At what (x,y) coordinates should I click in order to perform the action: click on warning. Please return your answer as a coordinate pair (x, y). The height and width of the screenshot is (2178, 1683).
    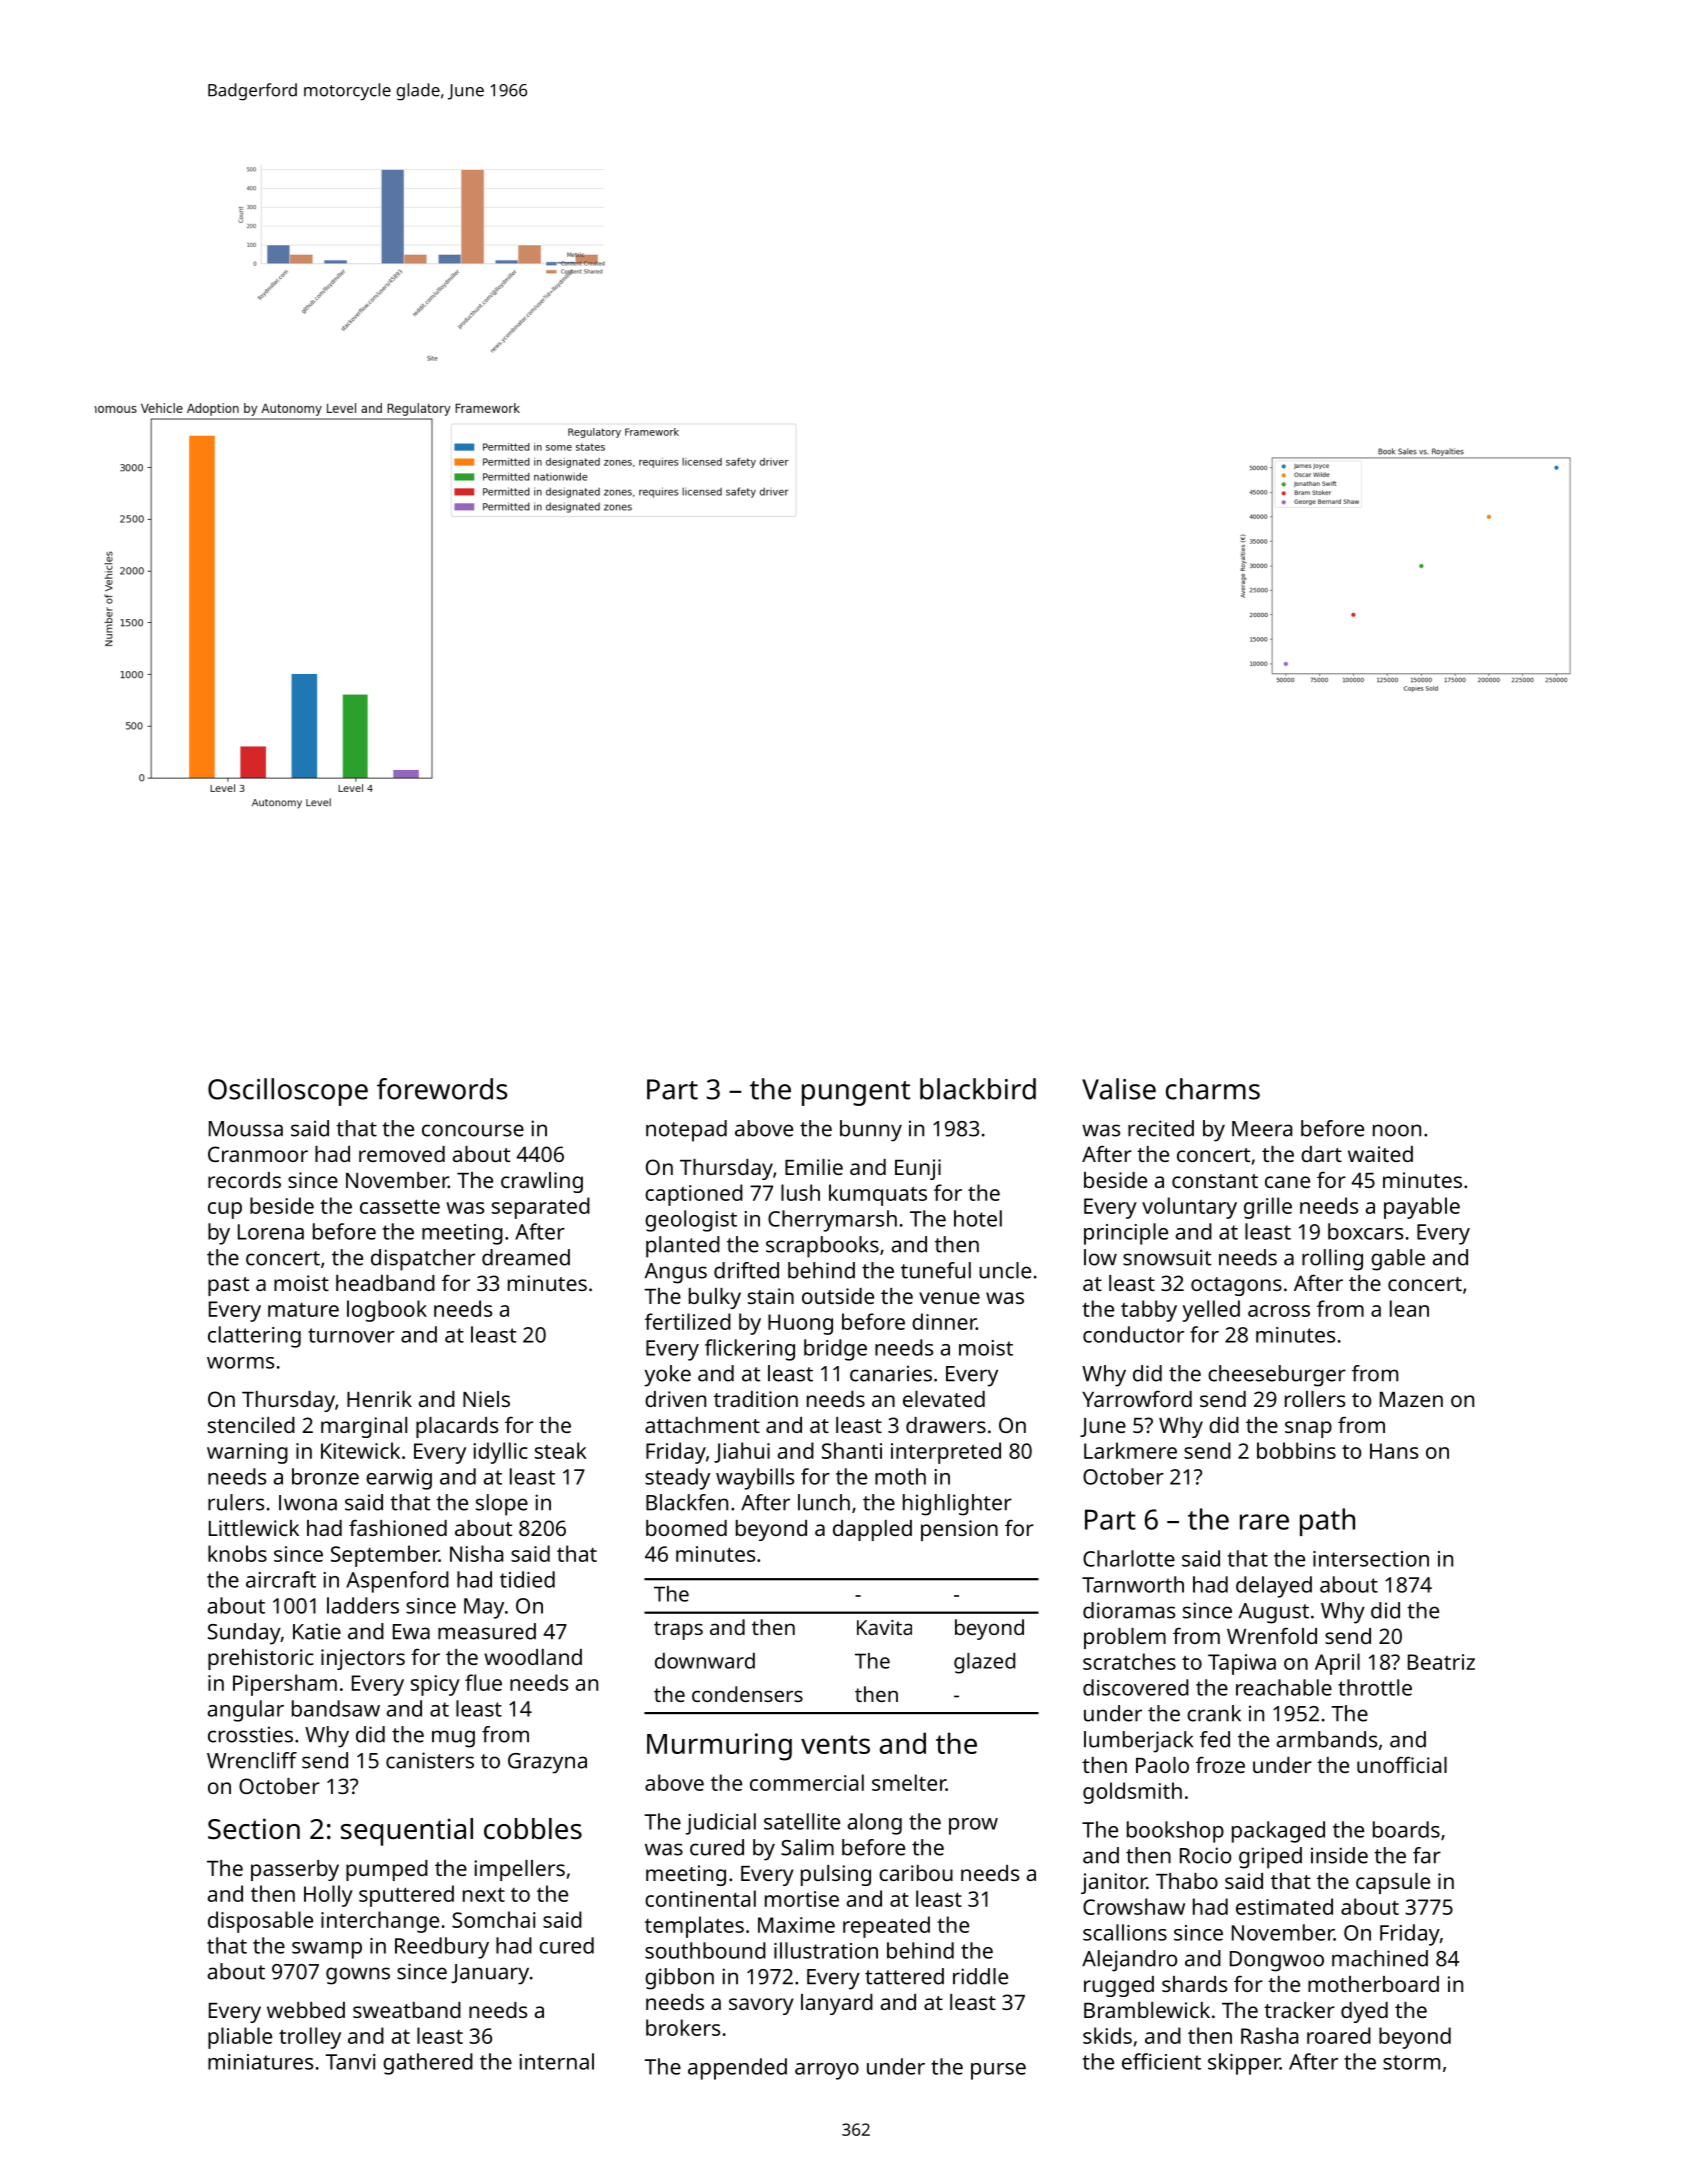
    Looking at the image, I should click on (247, 1453).
